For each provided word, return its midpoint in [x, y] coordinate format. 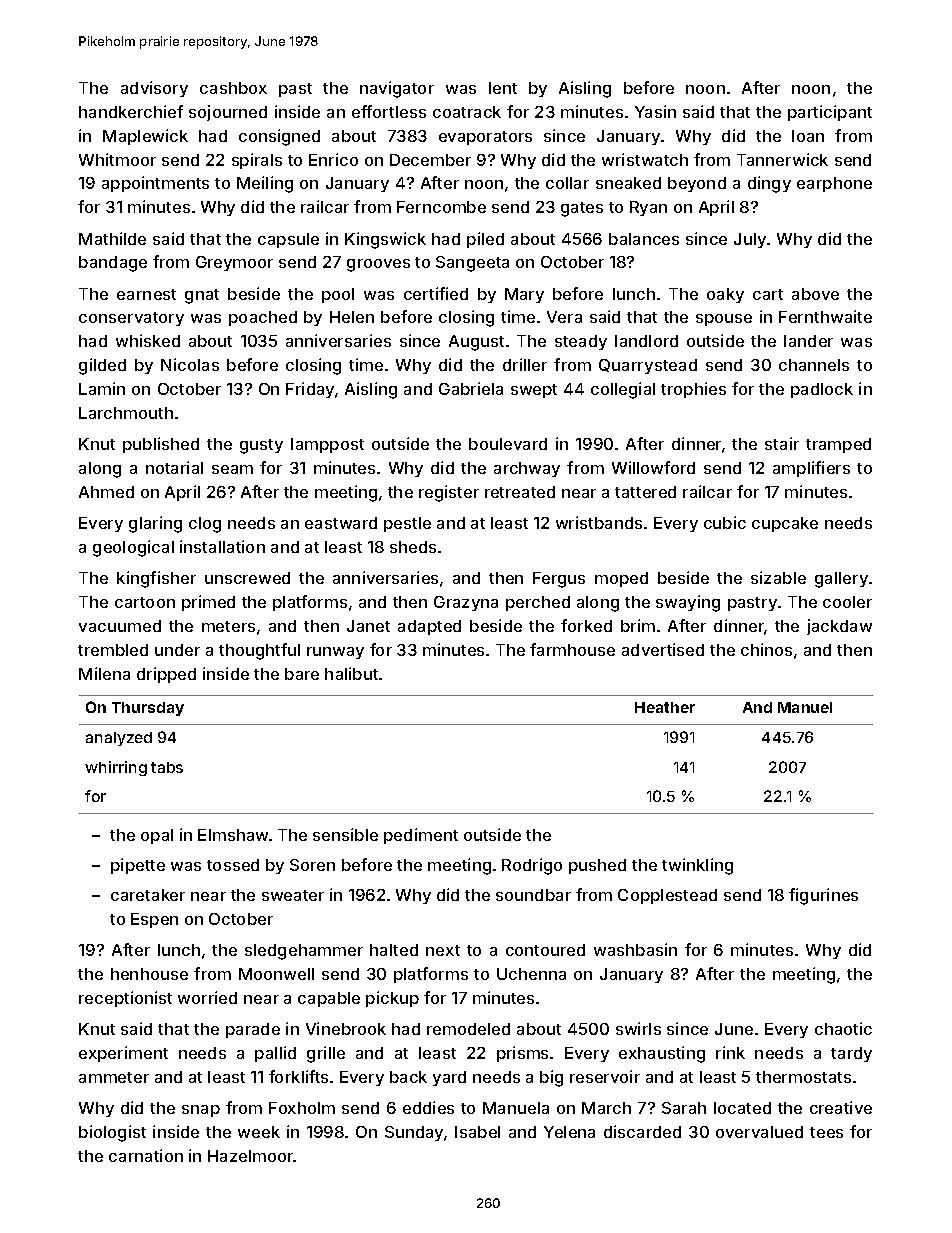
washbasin [635, 949]
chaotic [843, 1028]
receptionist [125, 999]
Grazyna [466, 603]
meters [228, 626]
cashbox [233, 88]
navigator [397, 89]
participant [830, 113]
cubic [725, 522]
